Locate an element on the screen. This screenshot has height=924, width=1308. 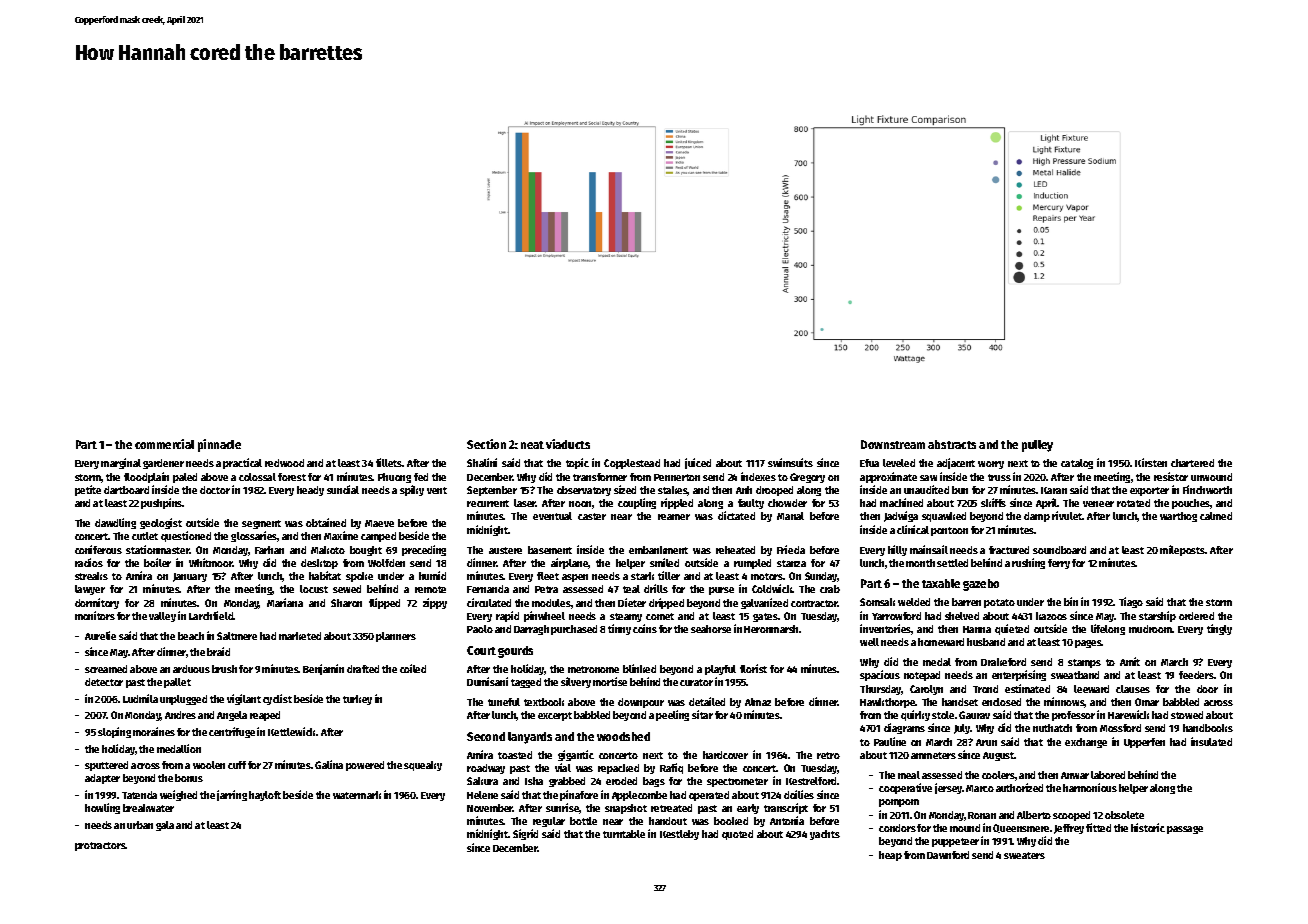
mainsail is located at coordinates (929, 549).
